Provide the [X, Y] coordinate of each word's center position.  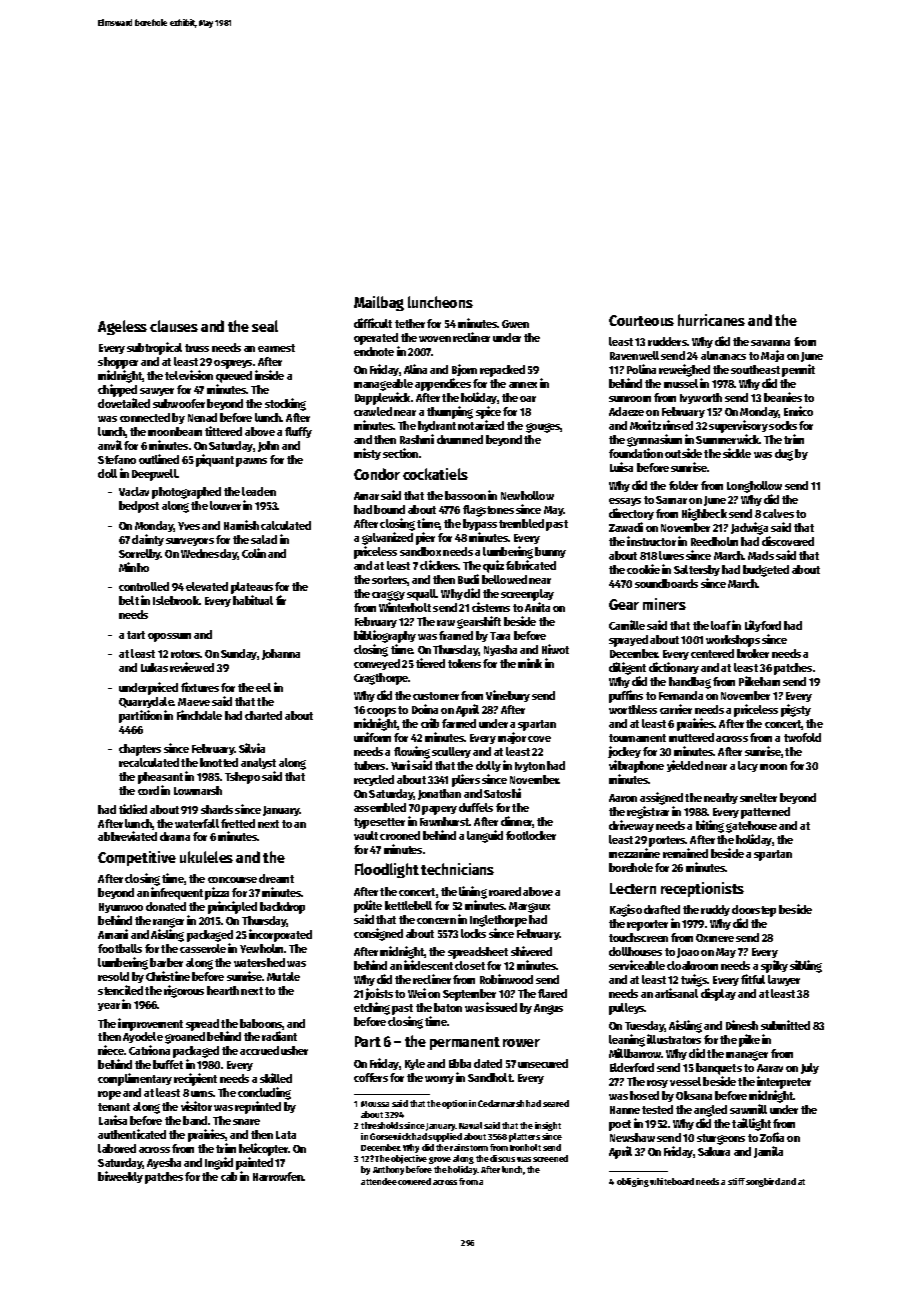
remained [685, 853]
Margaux [529, 907]
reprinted [258, 1107]
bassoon [465, 495]
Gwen [515, 324]
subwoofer [179, 403]
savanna [770, 343]
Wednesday [209, 554]
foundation [636, 453]
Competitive [137, 858]
